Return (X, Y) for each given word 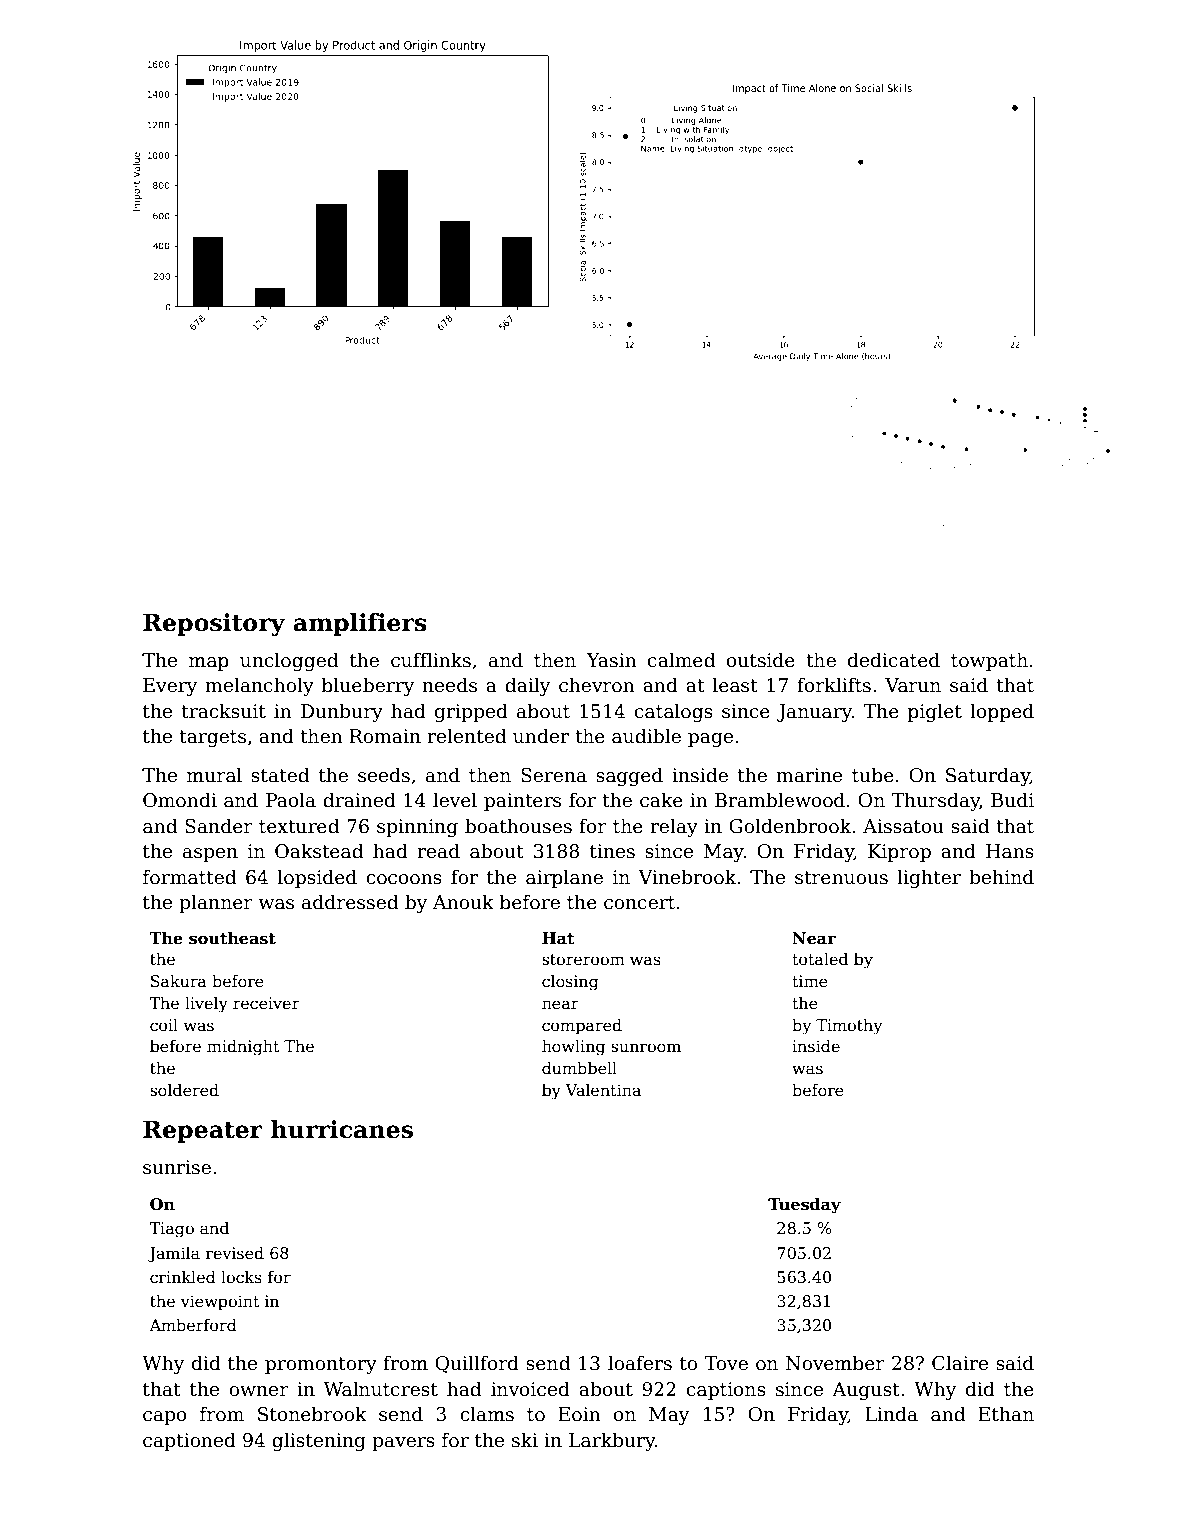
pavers (403, 1444)
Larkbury (612, 1441)
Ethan (1006, 1414)
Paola (291, 800)
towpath (989, 661)
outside (761, 660)
